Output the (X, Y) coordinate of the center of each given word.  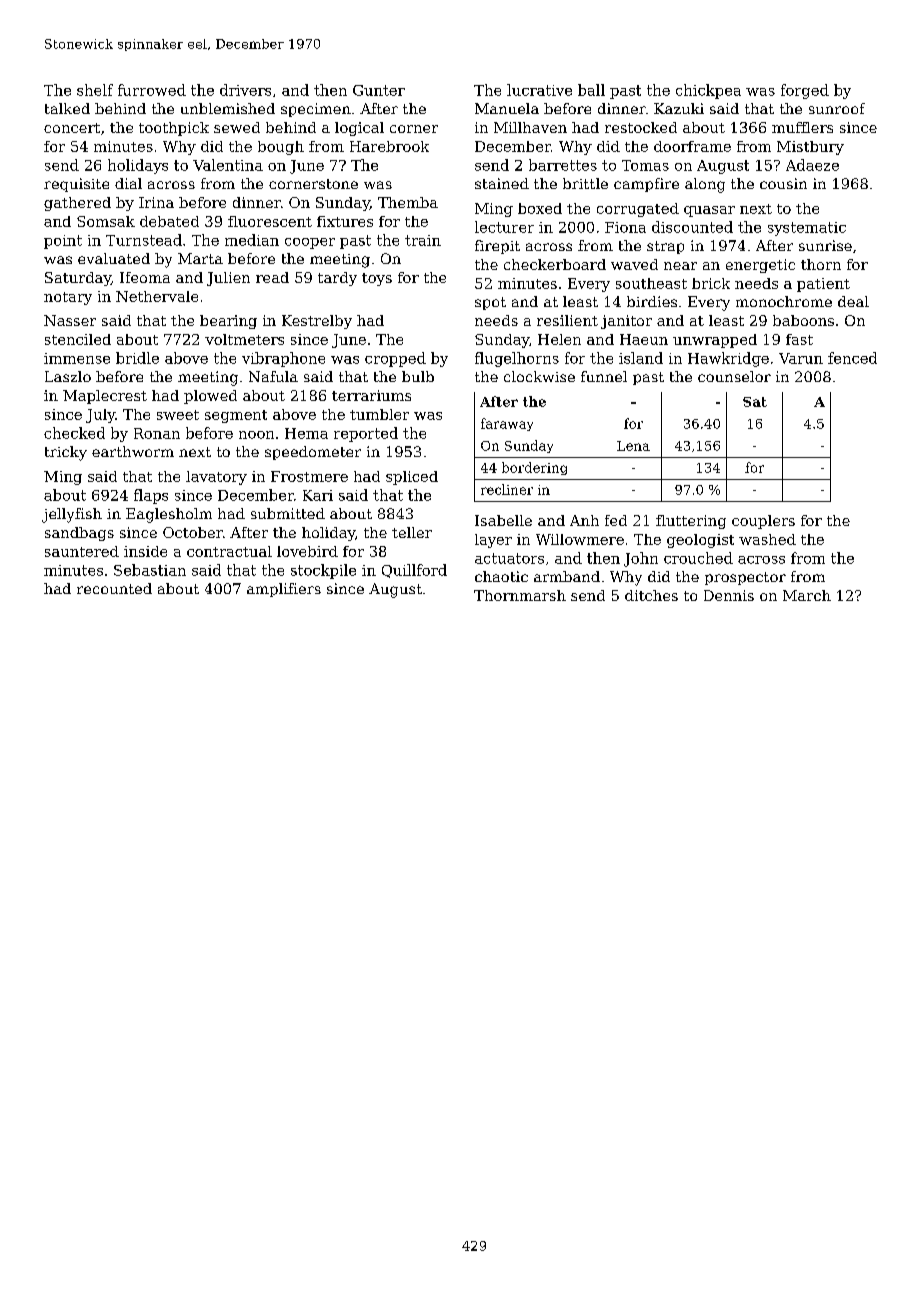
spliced (412, 478)
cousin (783, 183)
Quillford (414, 571)
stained (502, 183)
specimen (316, 110)
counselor (734, 376)
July (100, 416)
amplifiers (284, 590)
